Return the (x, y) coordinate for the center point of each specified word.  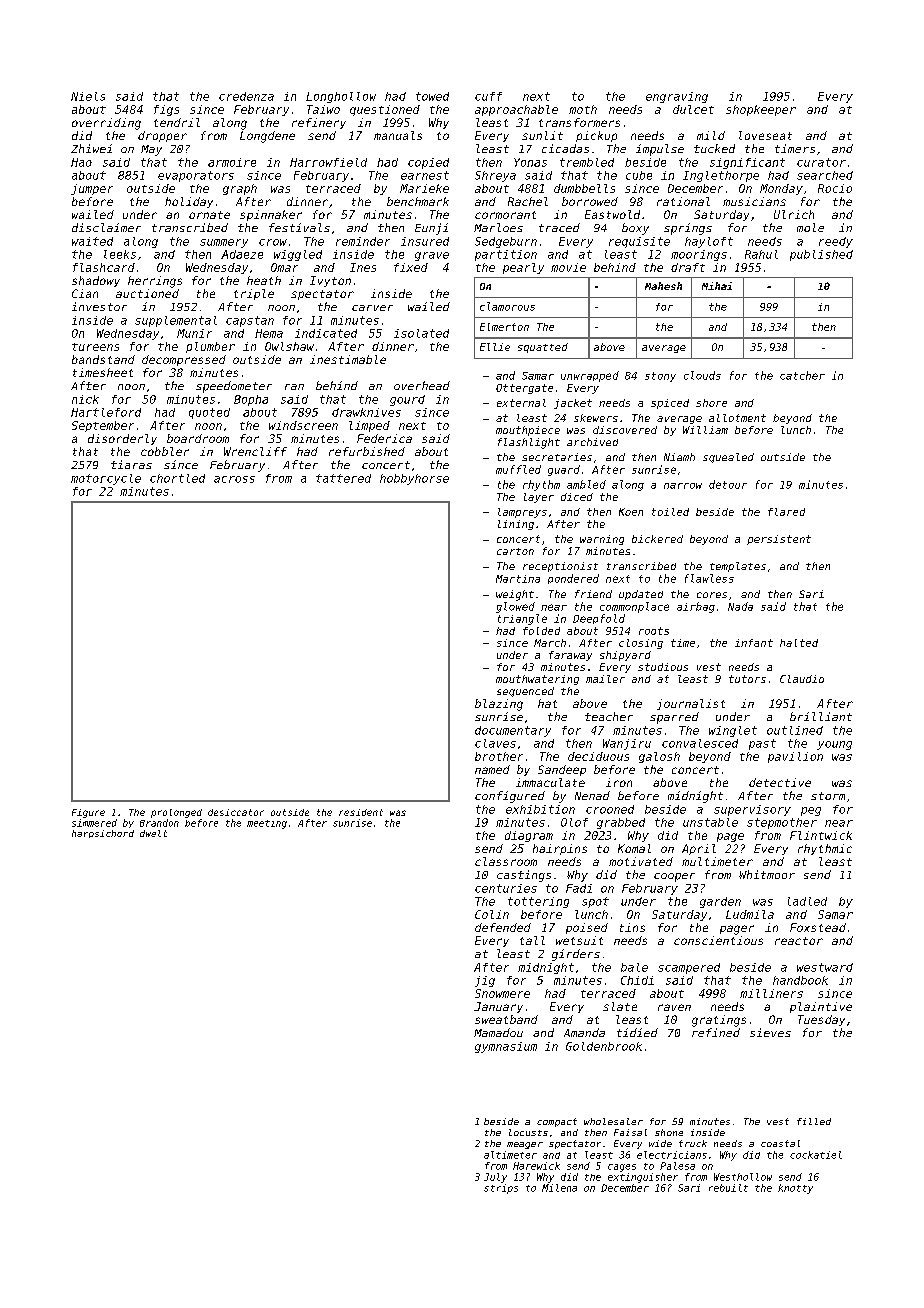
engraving (677, 97)
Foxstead (818, 927)
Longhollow (341, 97)
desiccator (236, 812)
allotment (737, 418)
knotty (795, 1189)
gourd (407, 400)
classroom (506, 861)
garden (720, 902)
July (495, 1178)
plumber (210, 347)
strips (501, 1189)
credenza (246, 96)
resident (361, 812)
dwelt (153, 833)
